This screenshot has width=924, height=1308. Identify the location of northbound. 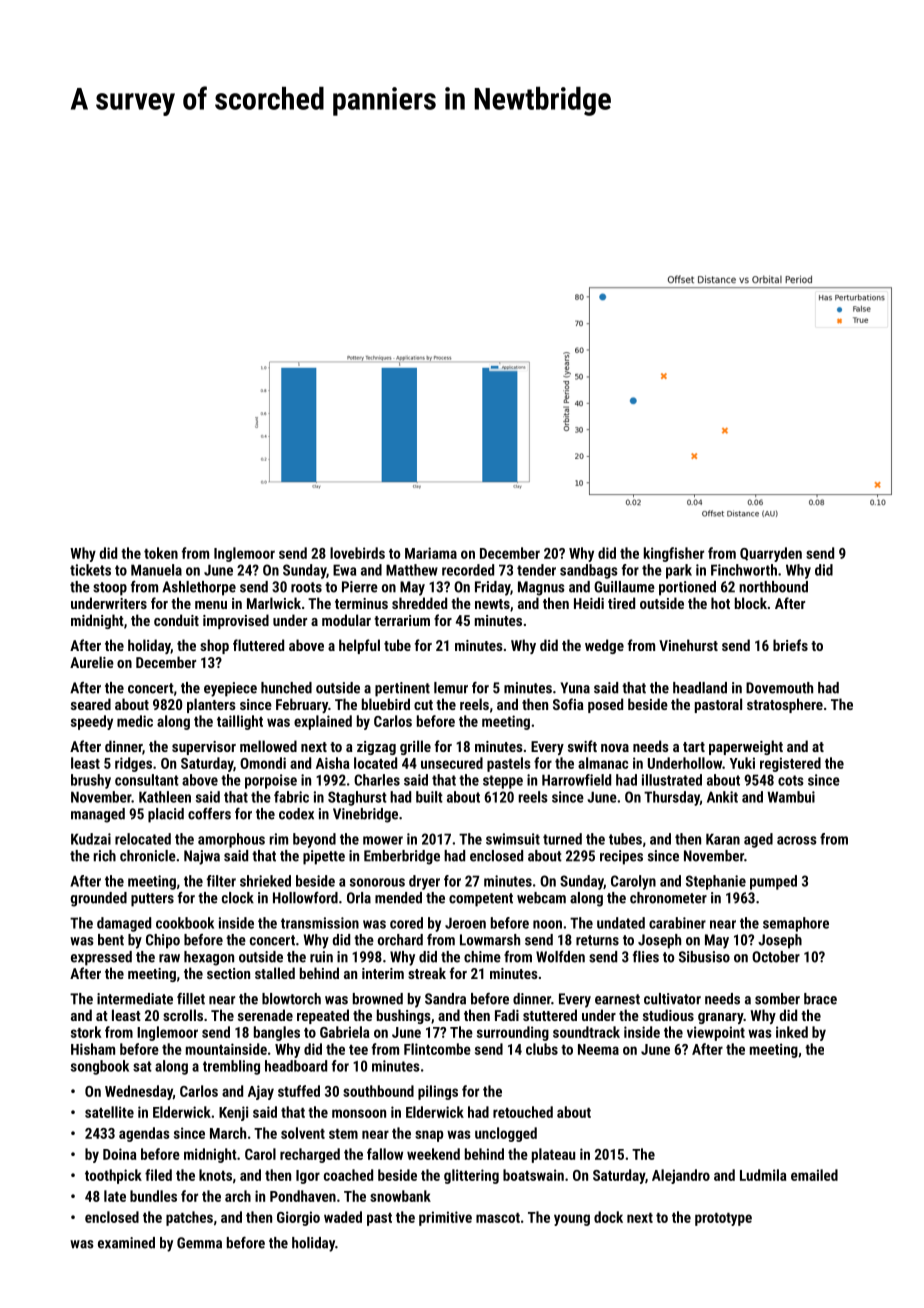
(773, 587).
